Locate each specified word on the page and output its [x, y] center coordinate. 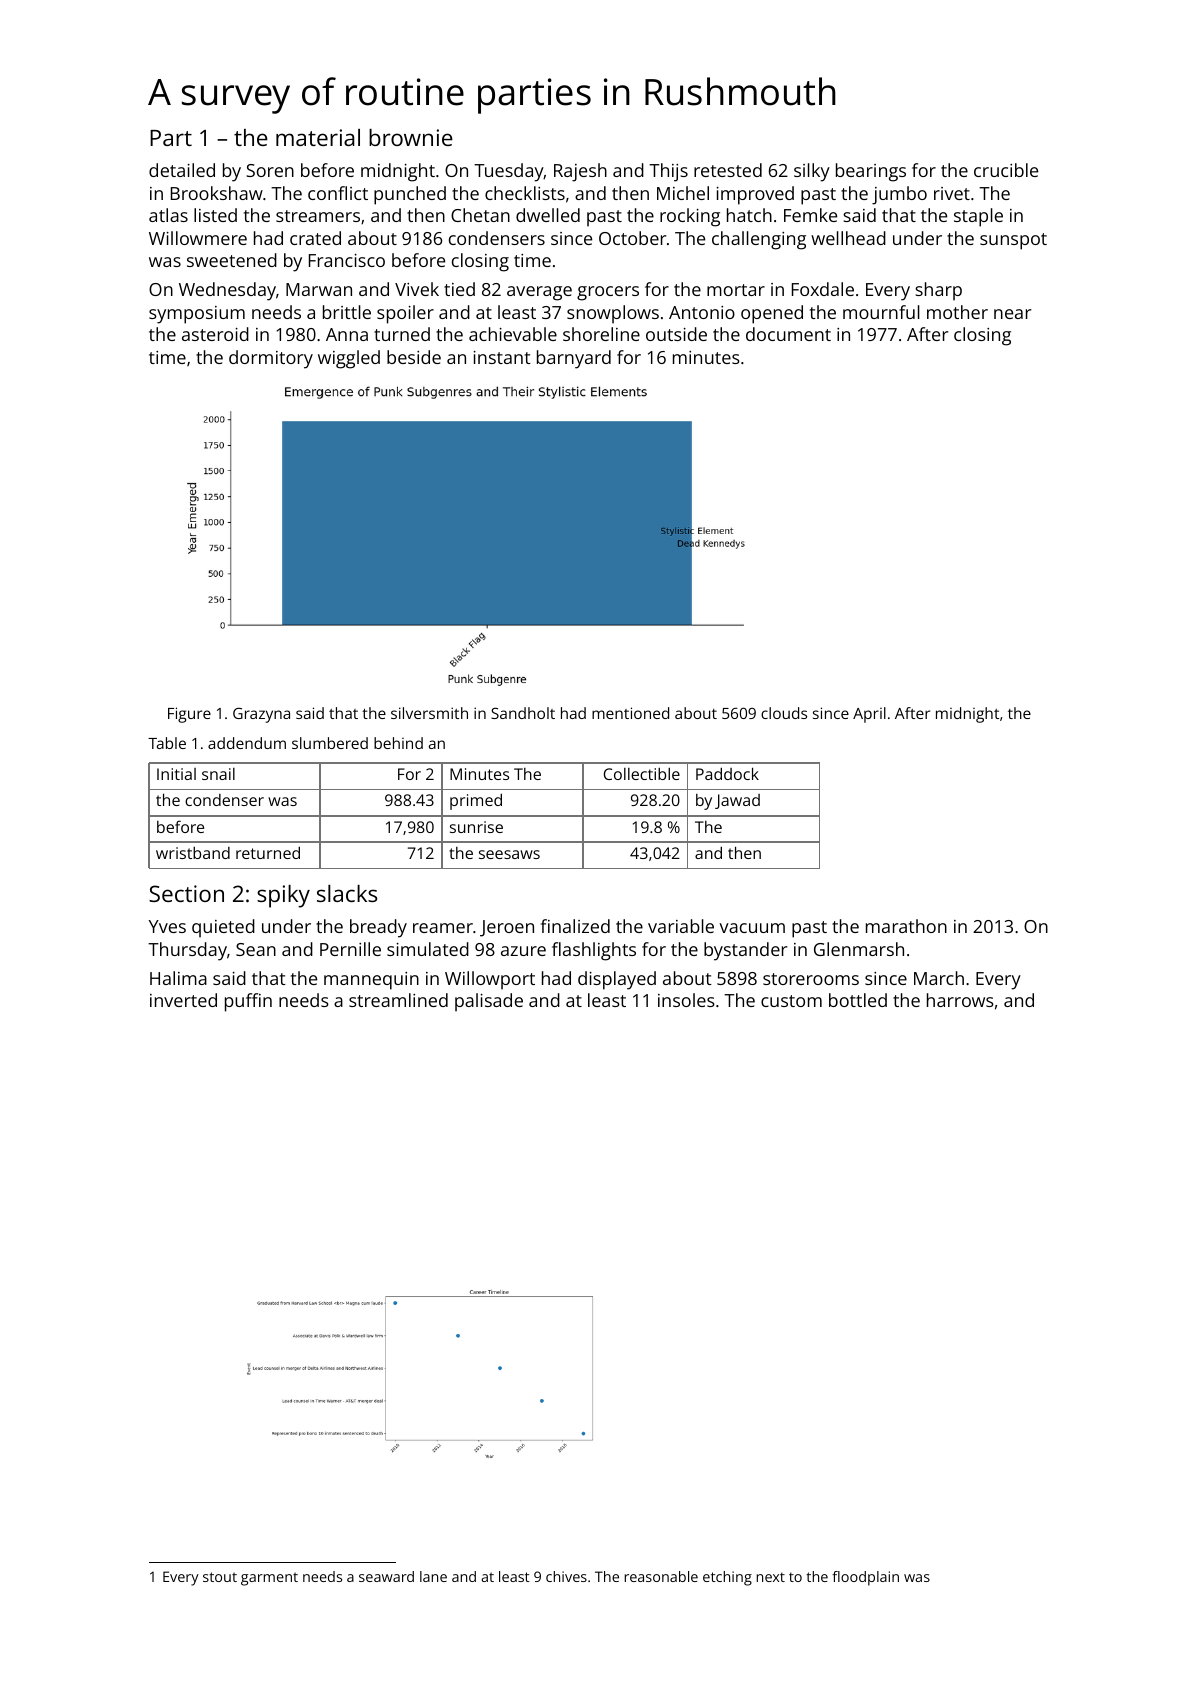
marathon [906, 926]
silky [812, 172]
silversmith [429, 713]
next [770, 1577]
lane [433, 1576]
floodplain [865, 1578]
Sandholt [523, 713]
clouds [784, 713]
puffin [248, 1002]
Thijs [668, 172]
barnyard [574, 359]
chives [566, 1576]
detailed [182, 170]
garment [269, 1579]
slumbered [330, 743]
